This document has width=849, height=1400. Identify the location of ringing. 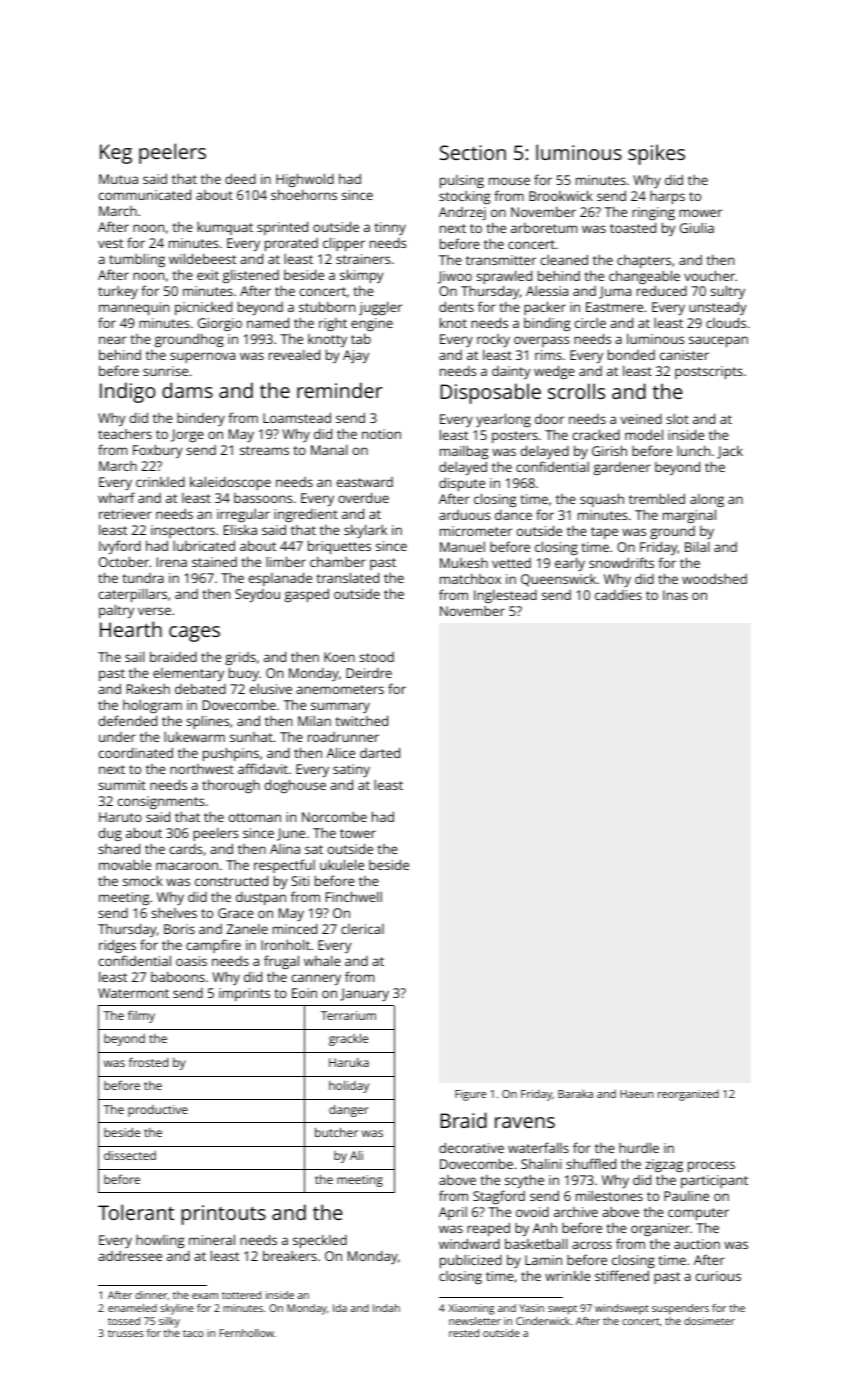
(653, 213).
